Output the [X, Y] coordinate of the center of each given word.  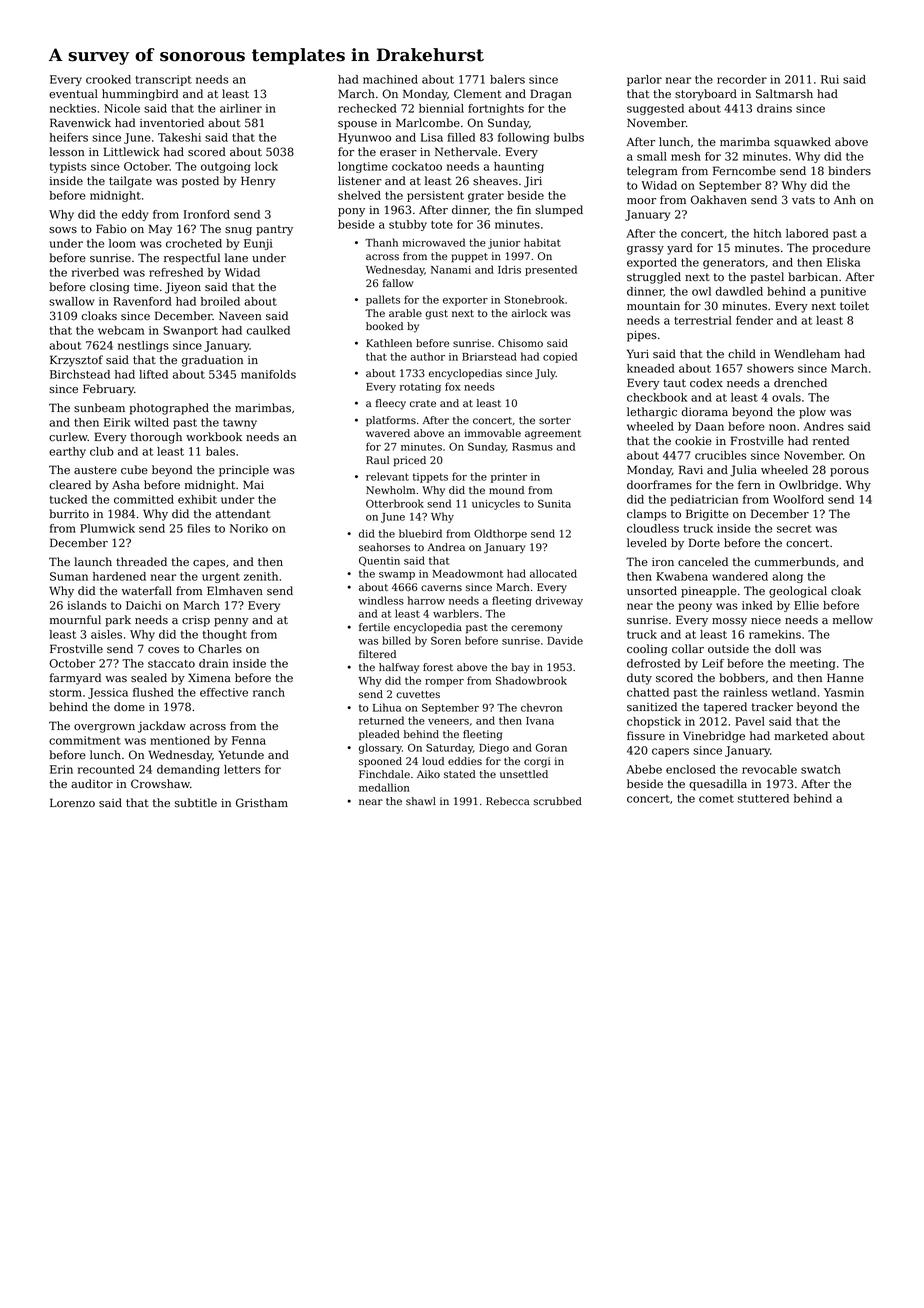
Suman [69, 576]
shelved [359, 195]
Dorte [704, 542]
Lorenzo [72, 802]
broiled [220, 301]
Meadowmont [468, 573]
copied [560, 357]
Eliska [843, 262]
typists [68, 167]
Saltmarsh [784, 94]
